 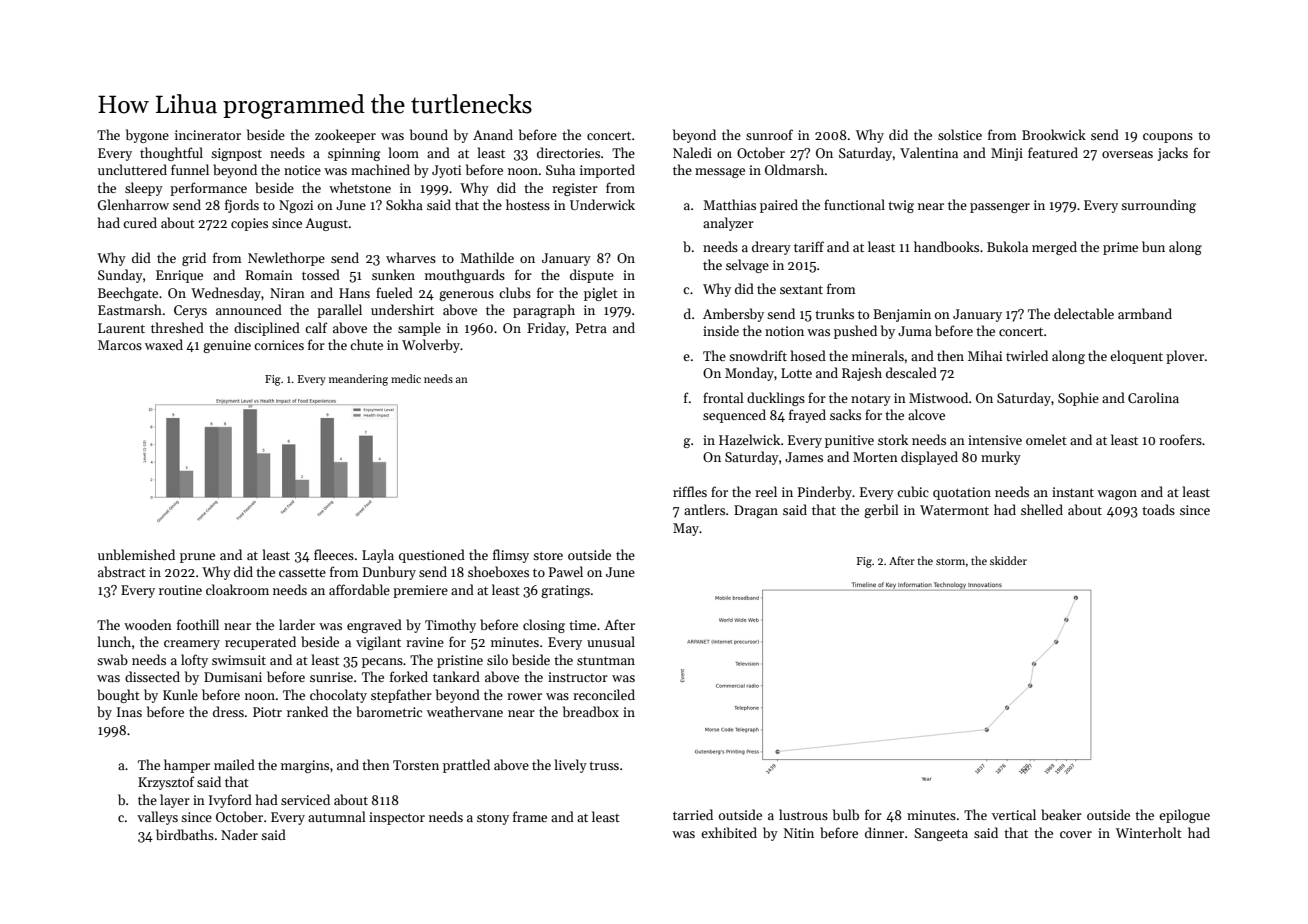 I want to click on twig, so click(x=901, y=206).
